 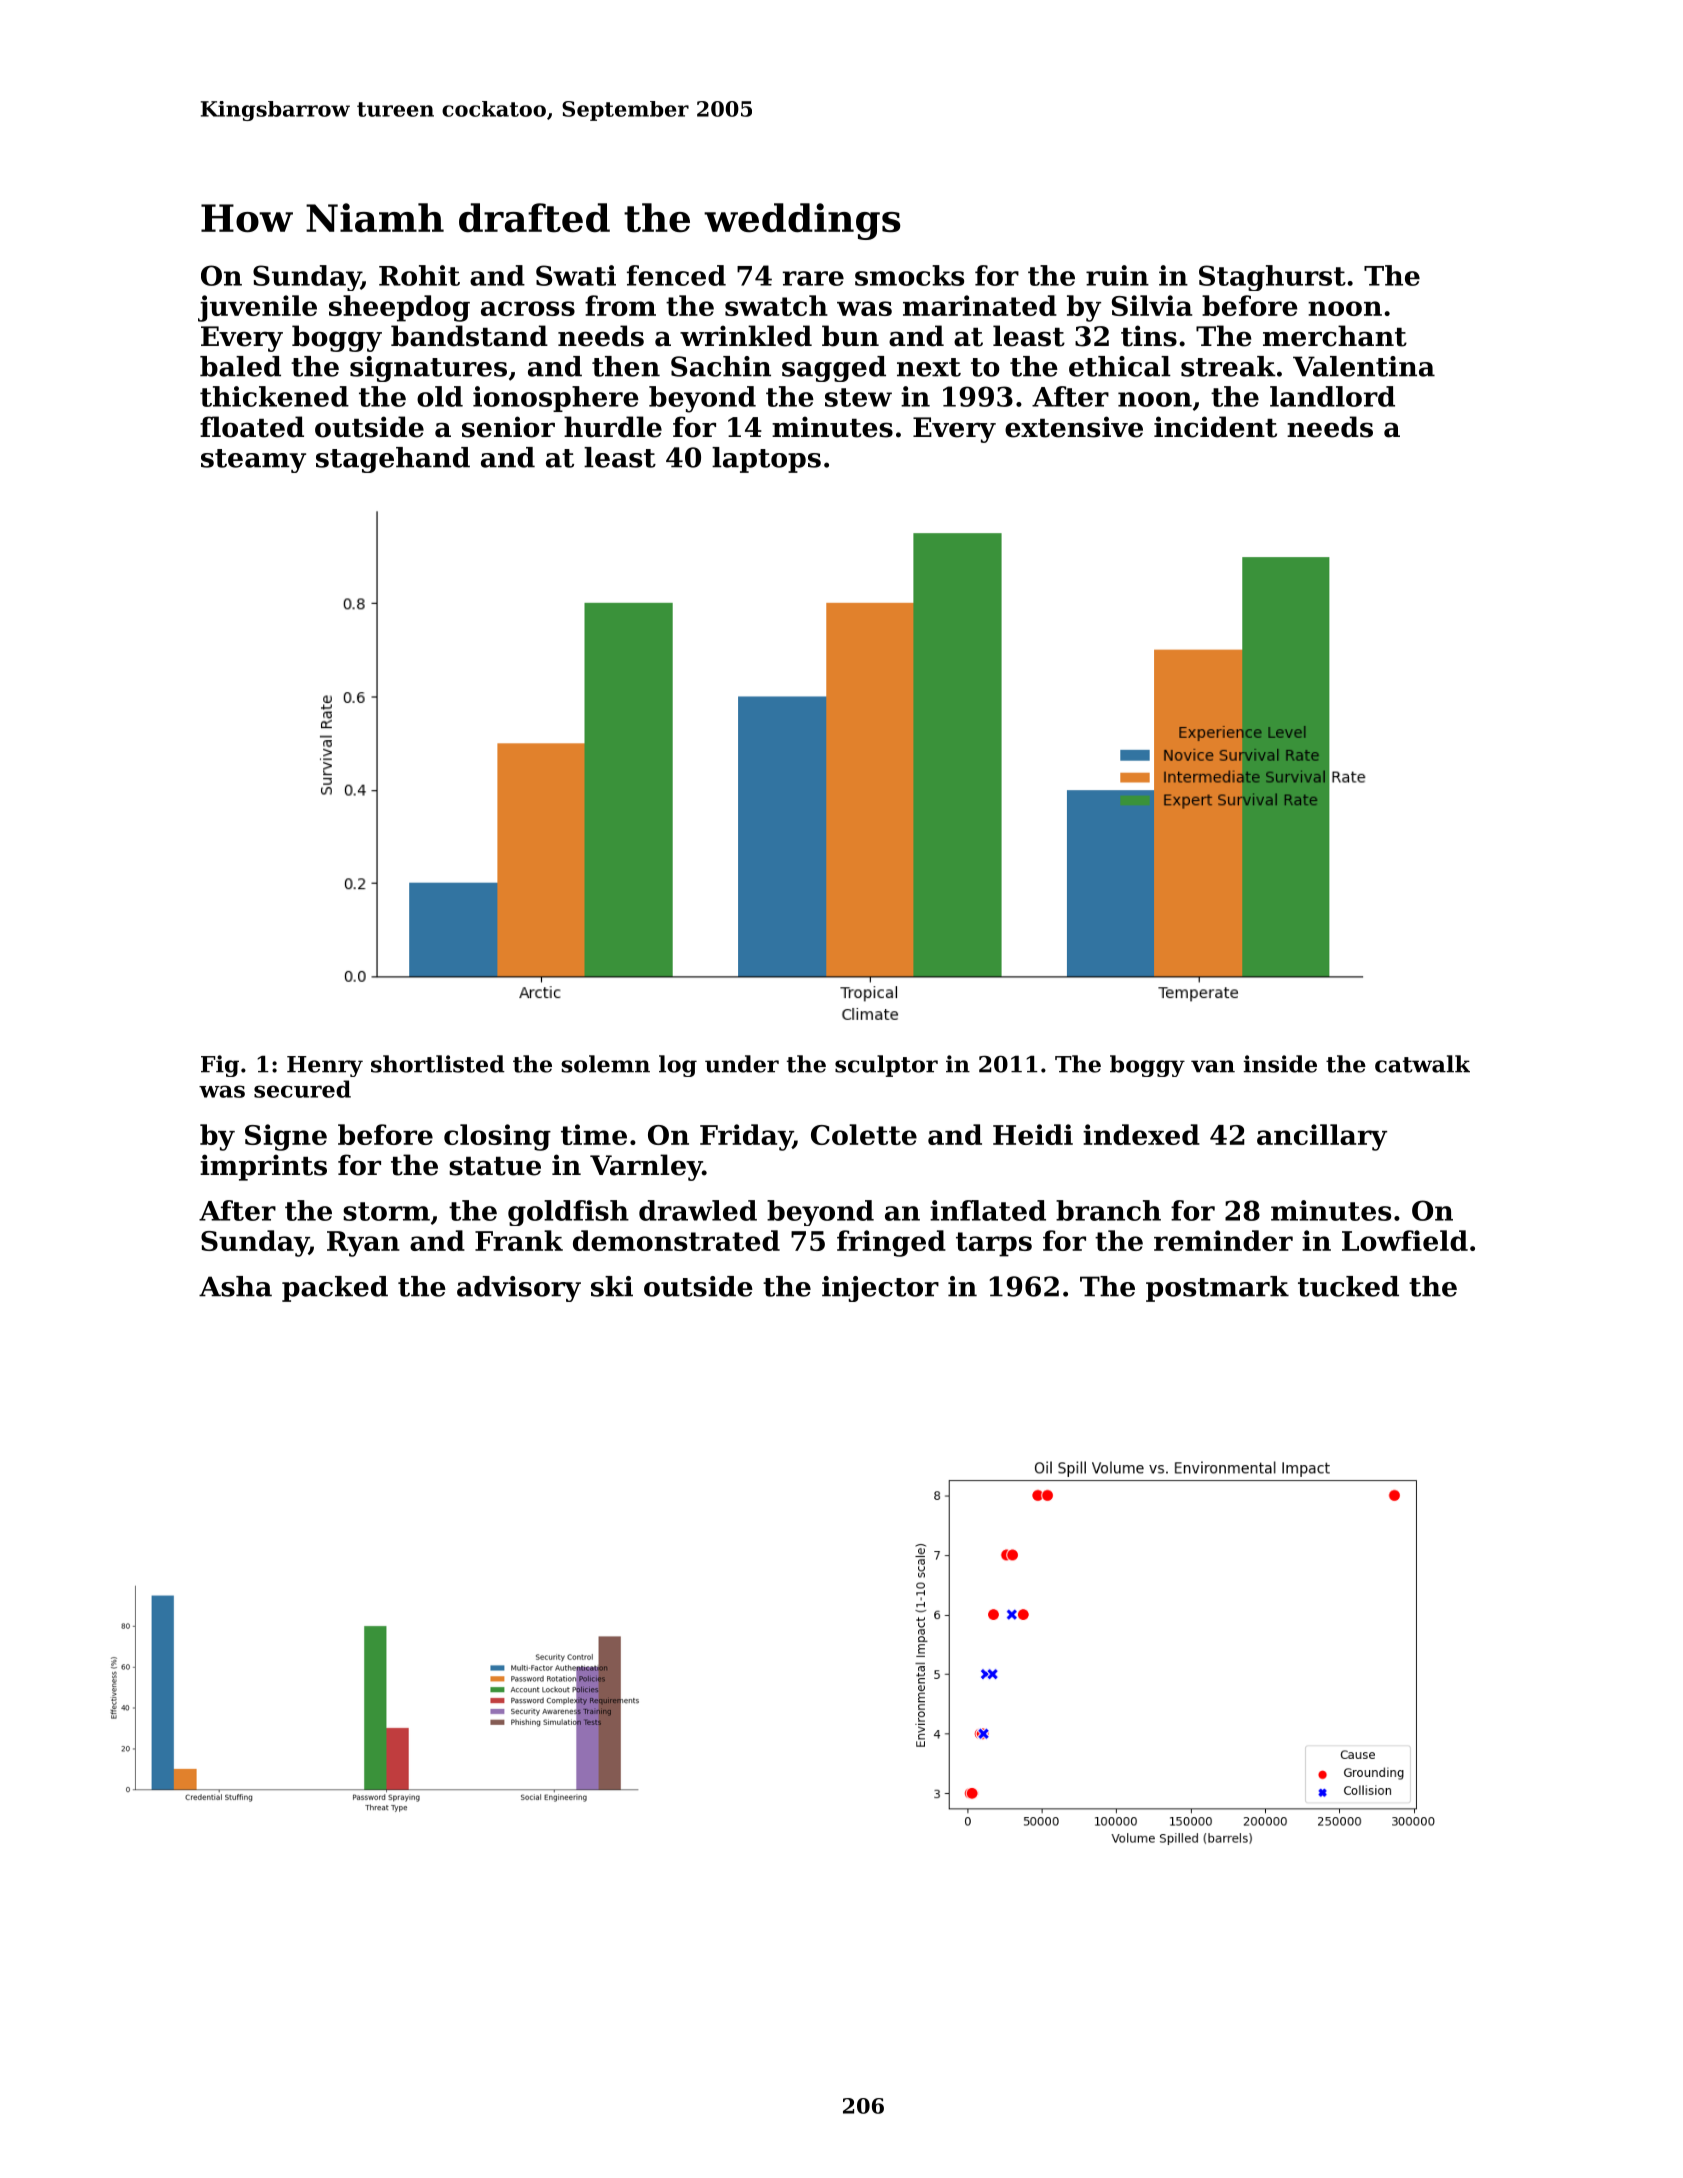 What do you see at coordinates (766, 460) in the document?
I see `laptops` at bounding box center [766, 460].
